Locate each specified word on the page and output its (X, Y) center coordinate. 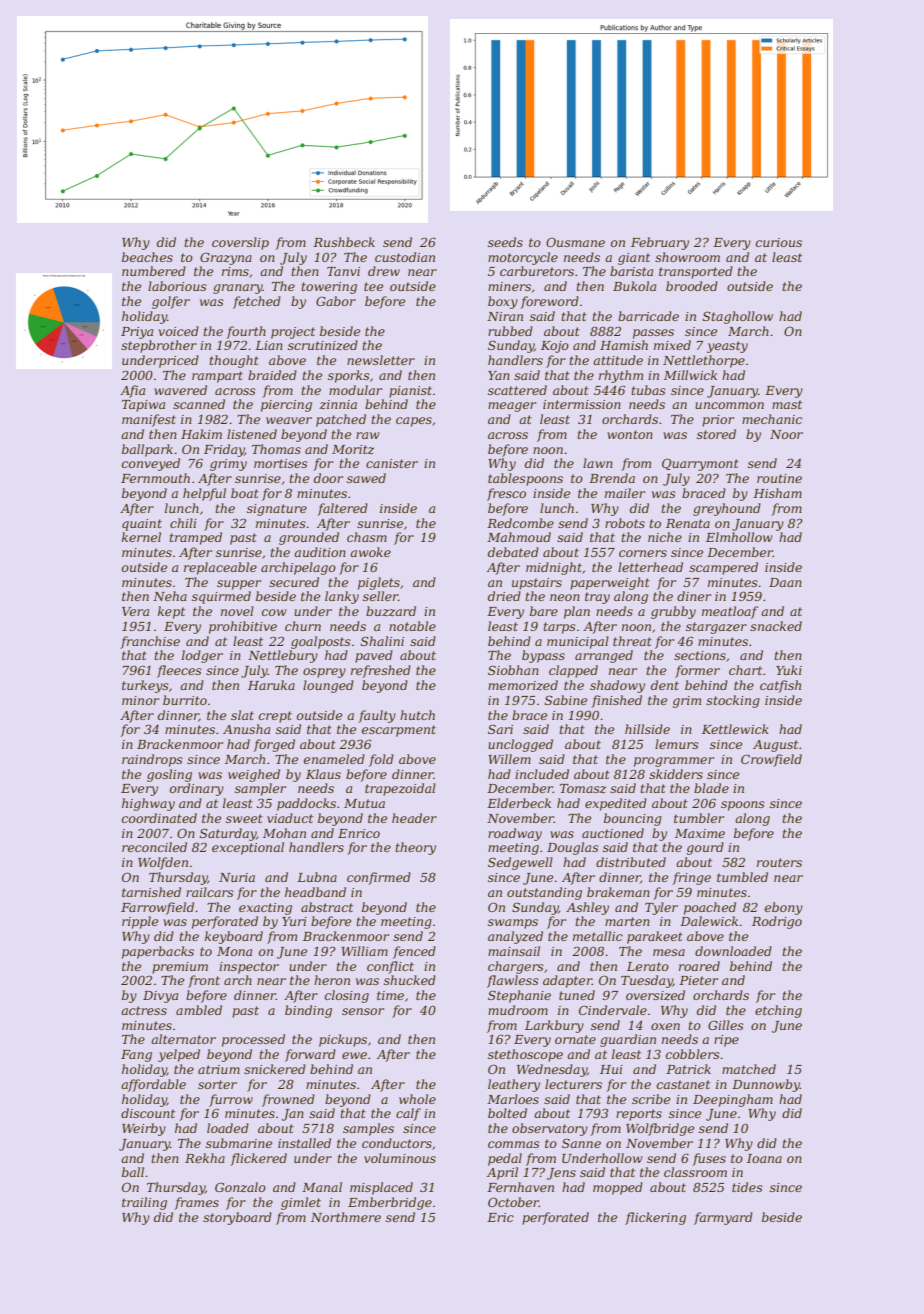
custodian (405, 257)
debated (513, 552)
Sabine (566, 700)
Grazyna (226, 258)
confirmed (379, 878)
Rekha (205, 1158)
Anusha (246, 729)
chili (183, 523)
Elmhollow (739, 537)
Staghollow (738, 317)
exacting (265, 909)
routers (779, 862)
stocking (733, 701)
